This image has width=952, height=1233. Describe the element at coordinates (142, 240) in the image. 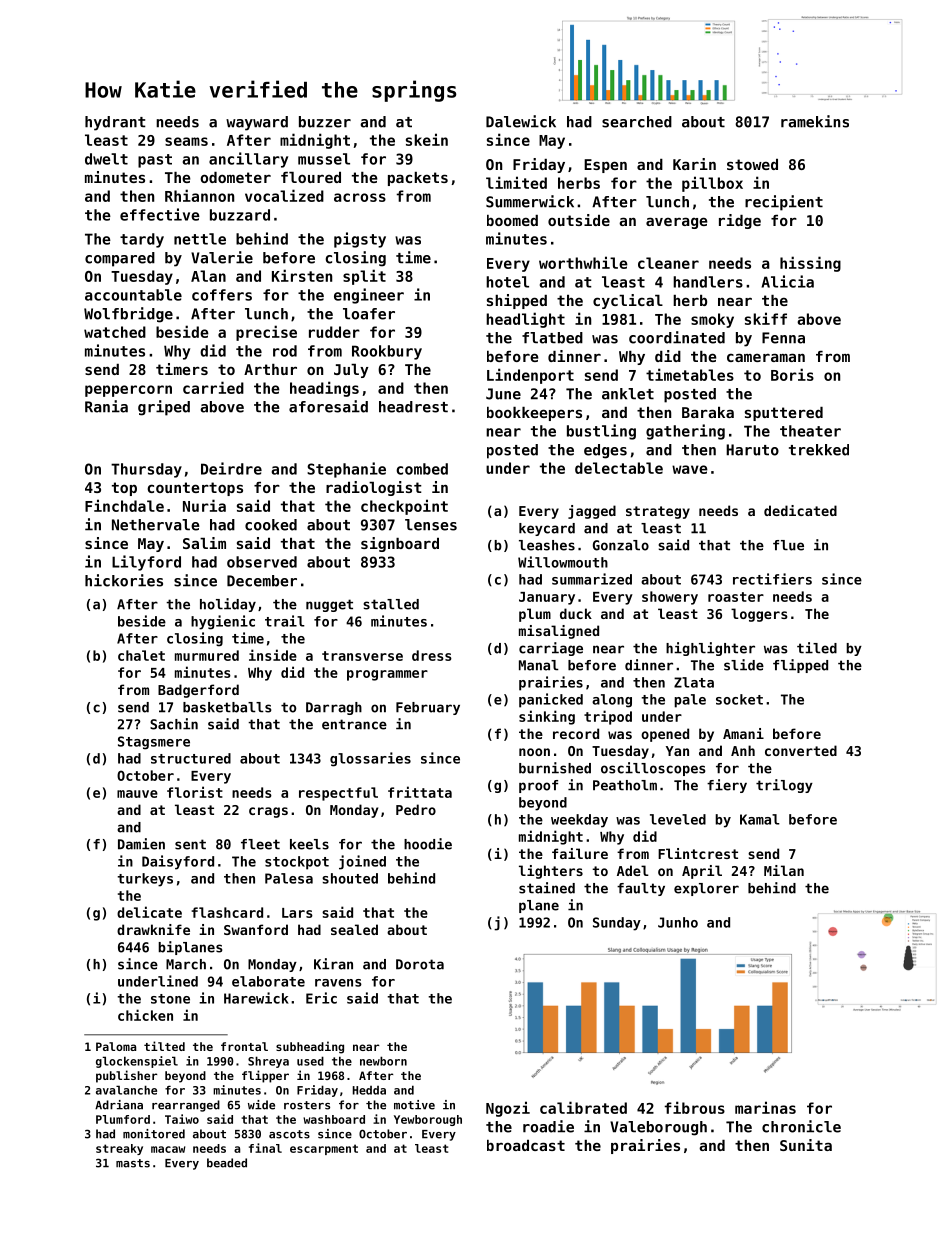

I see `tardy` at that location.
